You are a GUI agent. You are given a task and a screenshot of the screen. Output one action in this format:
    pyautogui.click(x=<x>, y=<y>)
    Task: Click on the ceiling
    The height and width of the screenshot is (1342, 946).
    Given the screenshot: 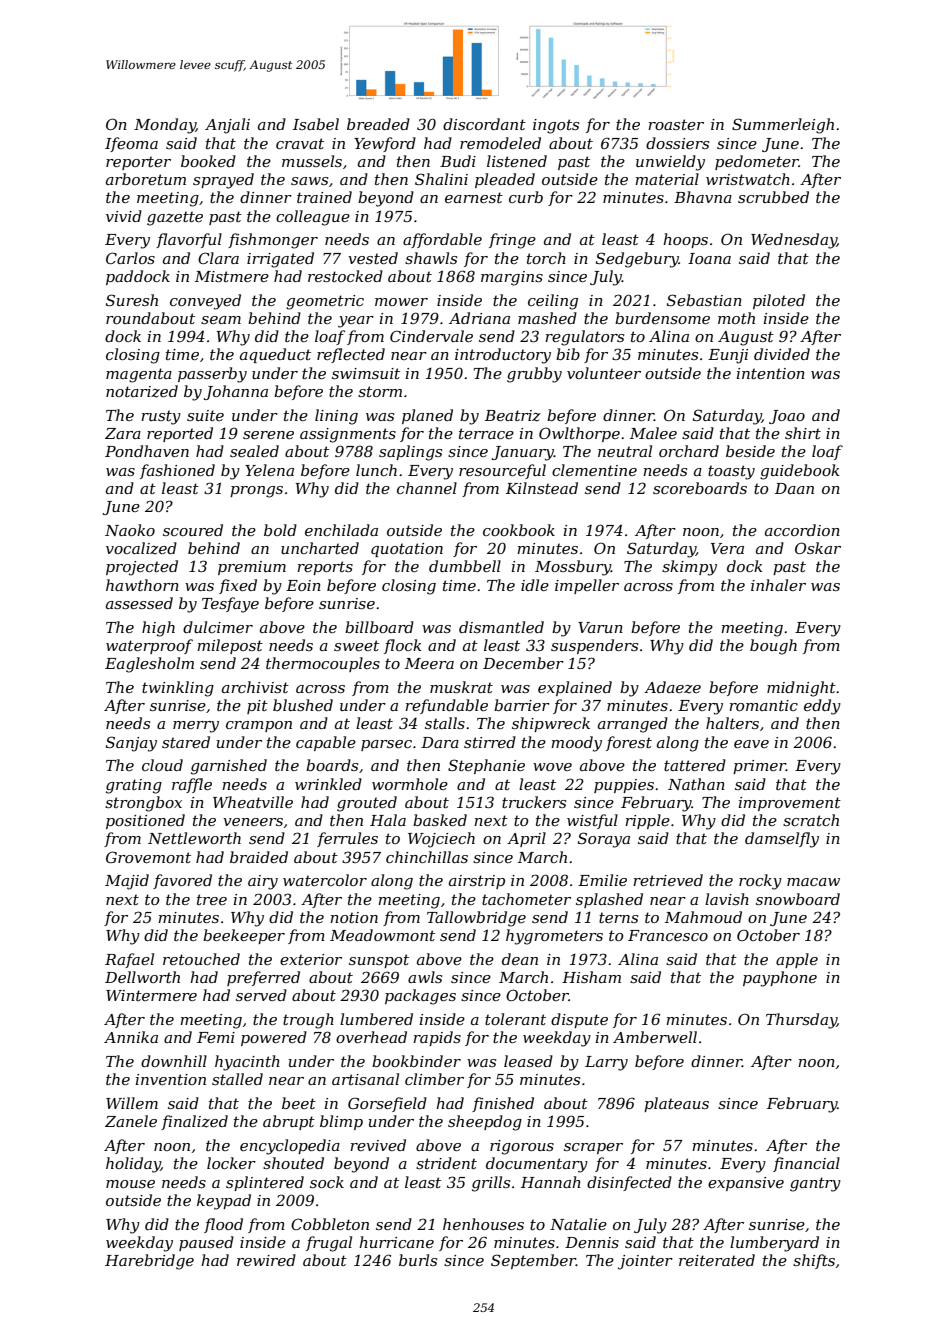 What is the action you would take?
    pyautogui.click(x=553, y=302)
